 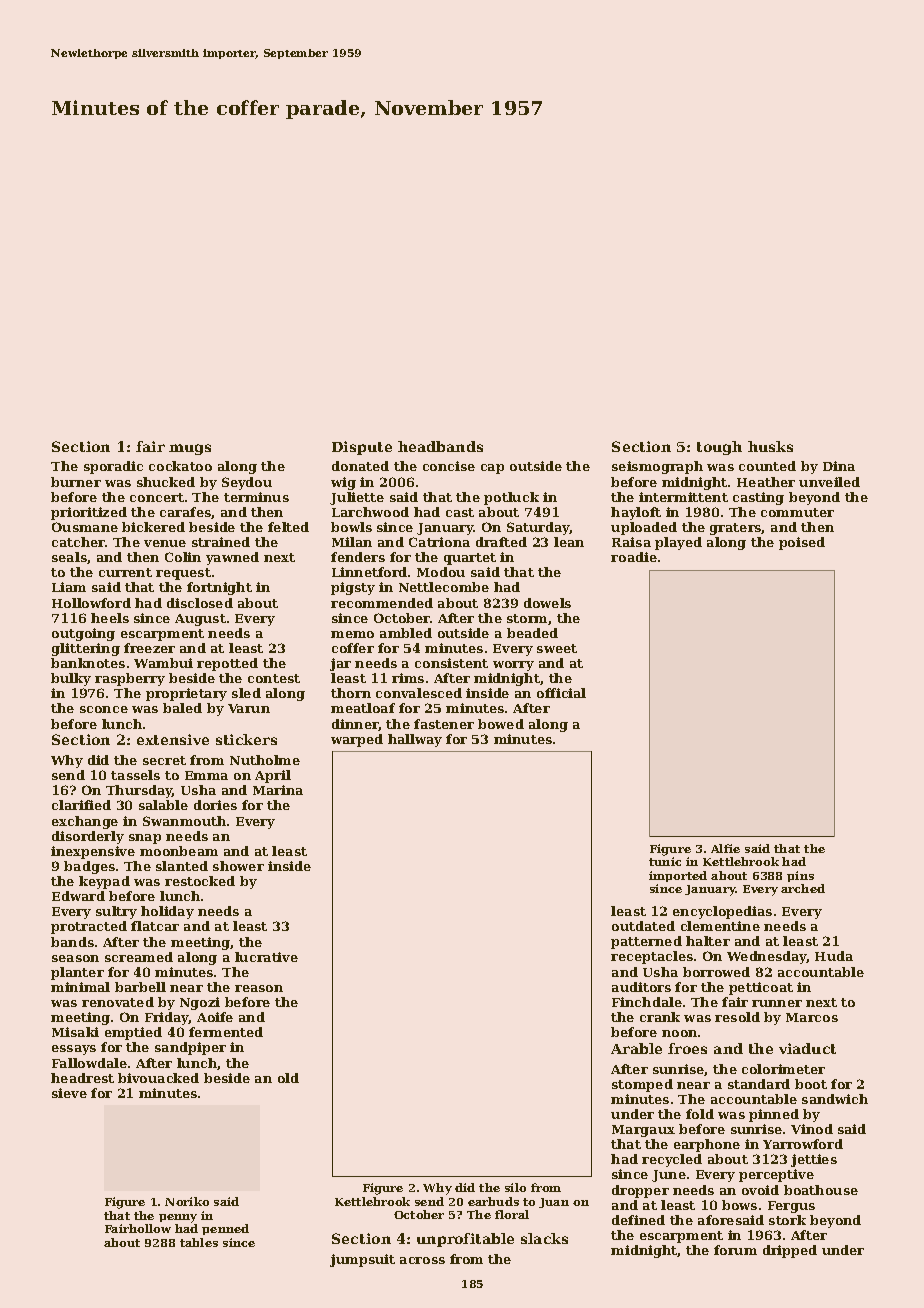 What do you see at coordinates (636, 1048) in the screenshot?
I see `Arable` at bounding box center [636, 1048].
